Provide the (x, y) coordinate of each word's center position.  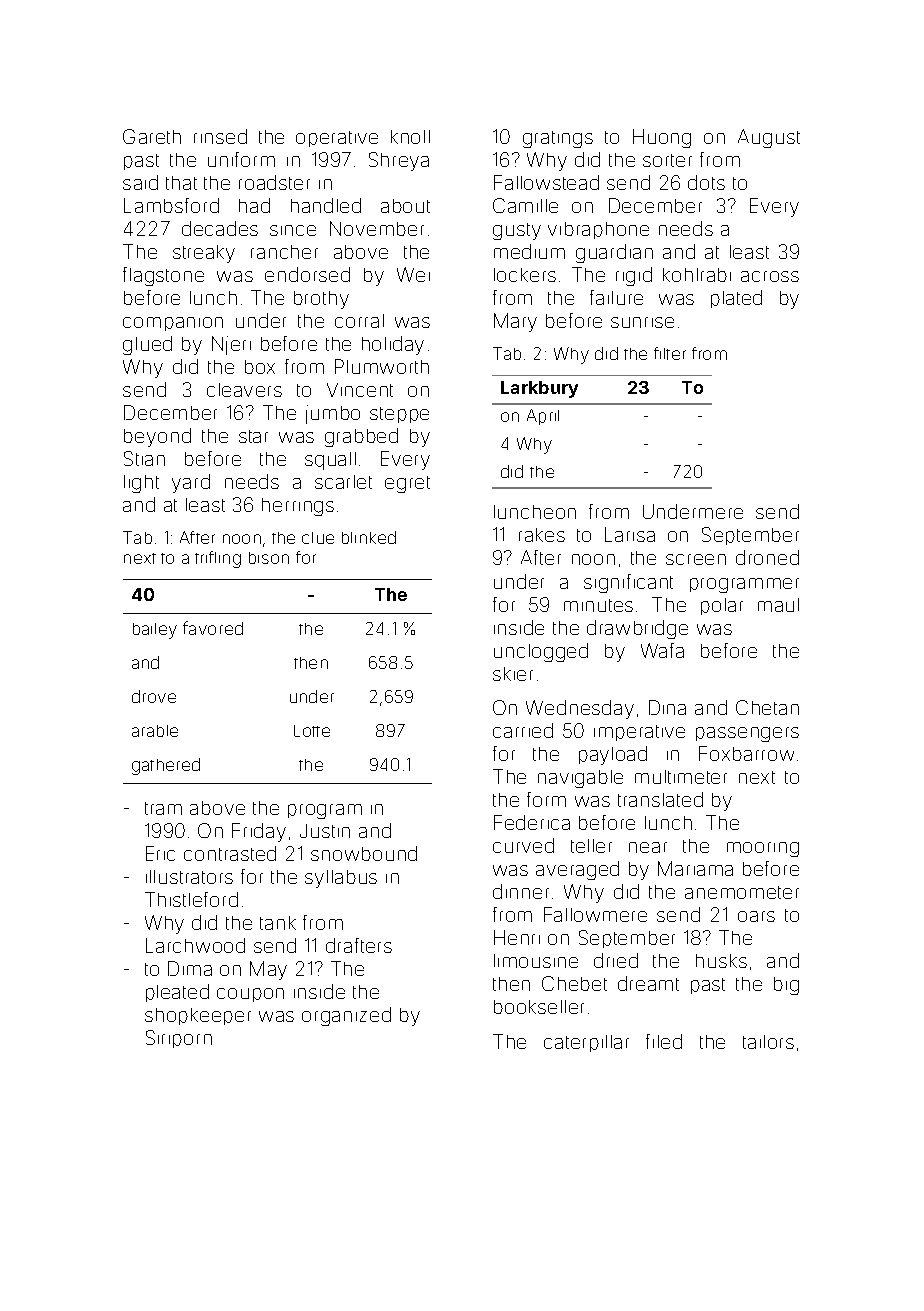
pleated (177, 993)
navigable (580, 779)
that (181, 183)
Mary (515, 322)
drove (154, 696)
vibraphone (598, 230)
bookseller (539, 1007)
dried (616, 960)
